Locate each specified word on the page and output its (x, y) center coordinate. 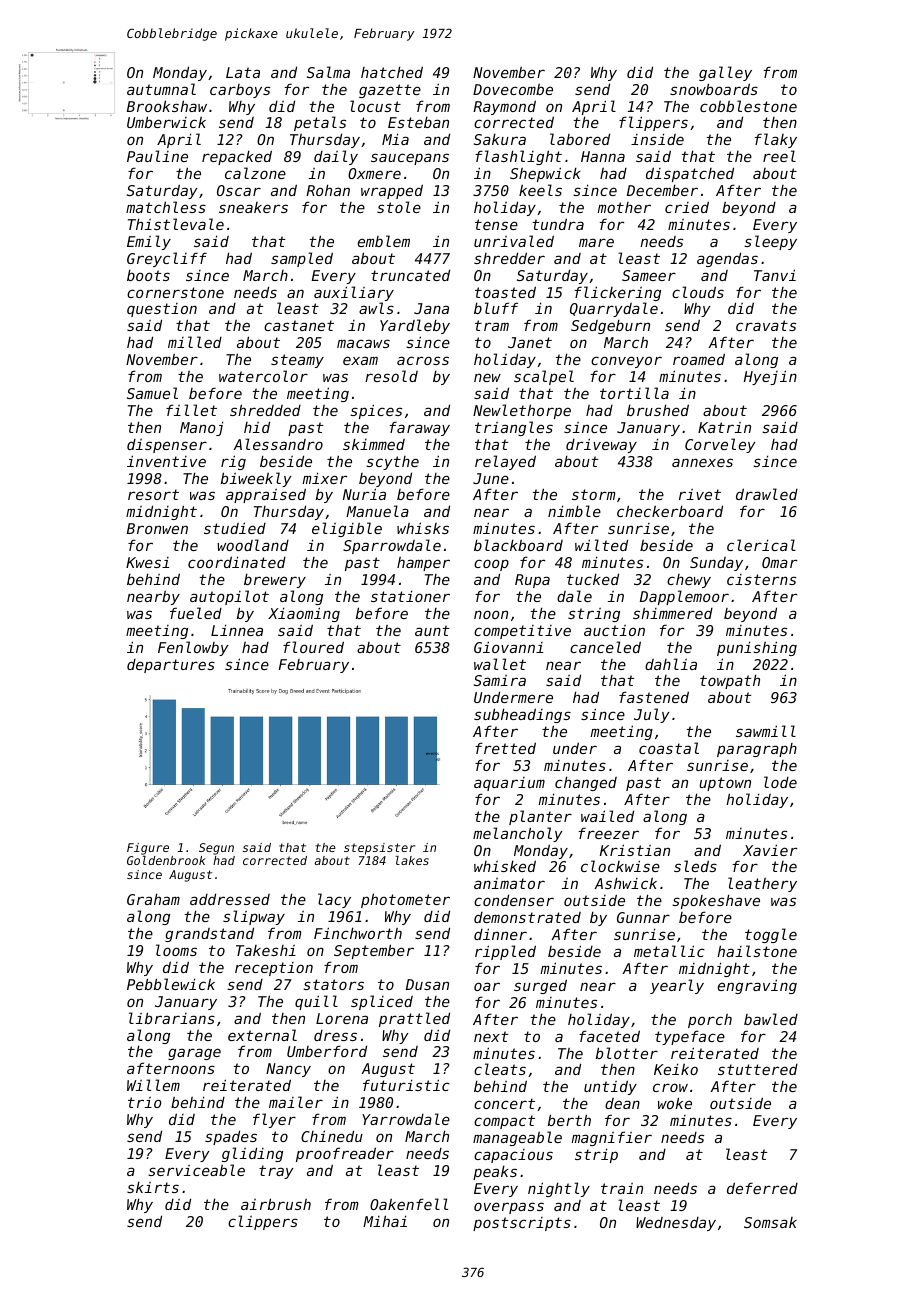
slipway (254, 917)
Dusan (427, 984)
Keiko (676, 1069)
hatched (392, 72)
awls (376, 308)
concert (504, 1103)
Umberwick (166, 122)
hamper (423, 564)
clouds (698, 292)
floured (313, 647)
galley (725, 73)
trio (145, 1102)
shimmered (673, 613)
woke (675, 1103)
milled (195, 342)
